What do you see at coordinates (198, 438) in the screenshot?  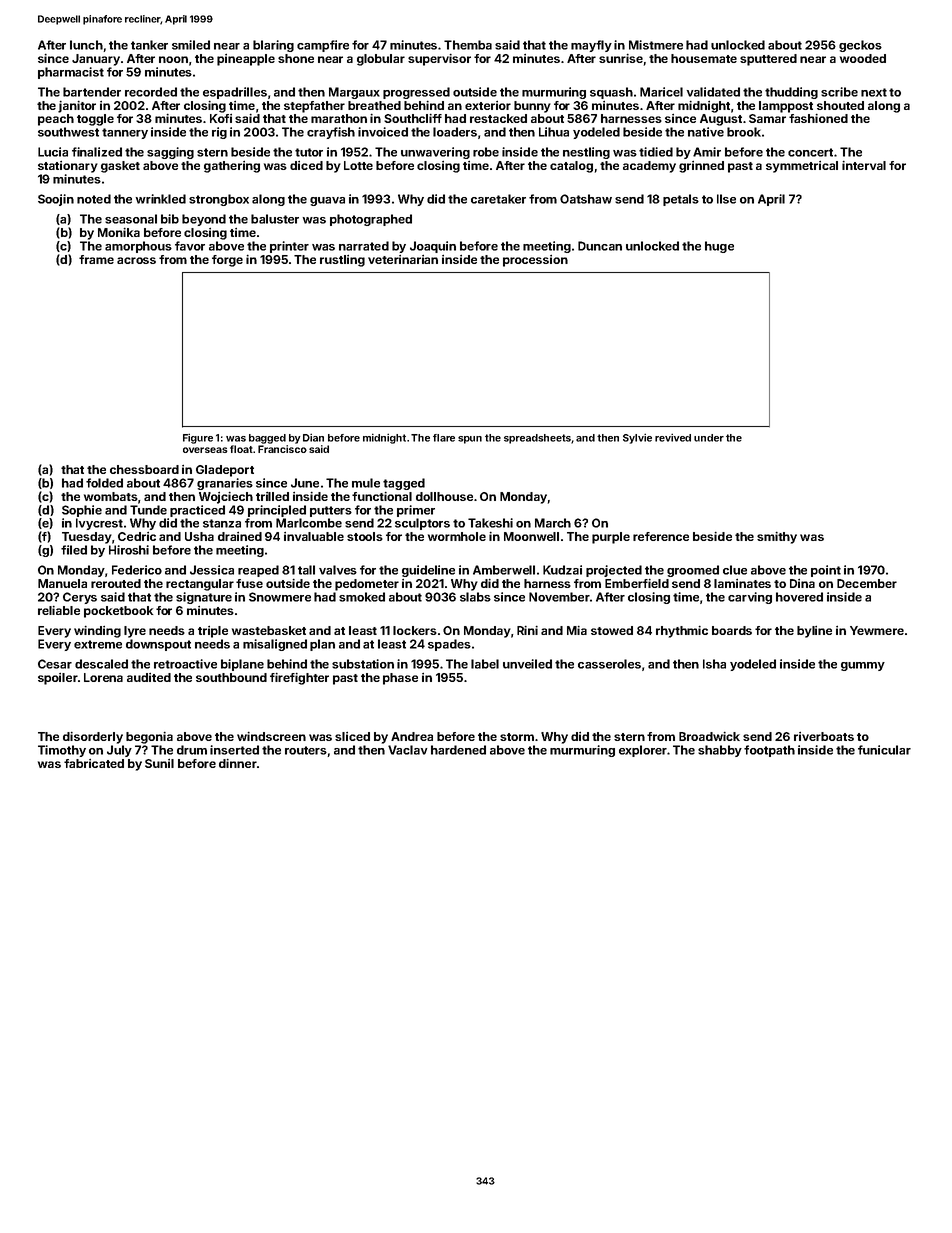 I see `Figure` at bounding box center [198, 438].
